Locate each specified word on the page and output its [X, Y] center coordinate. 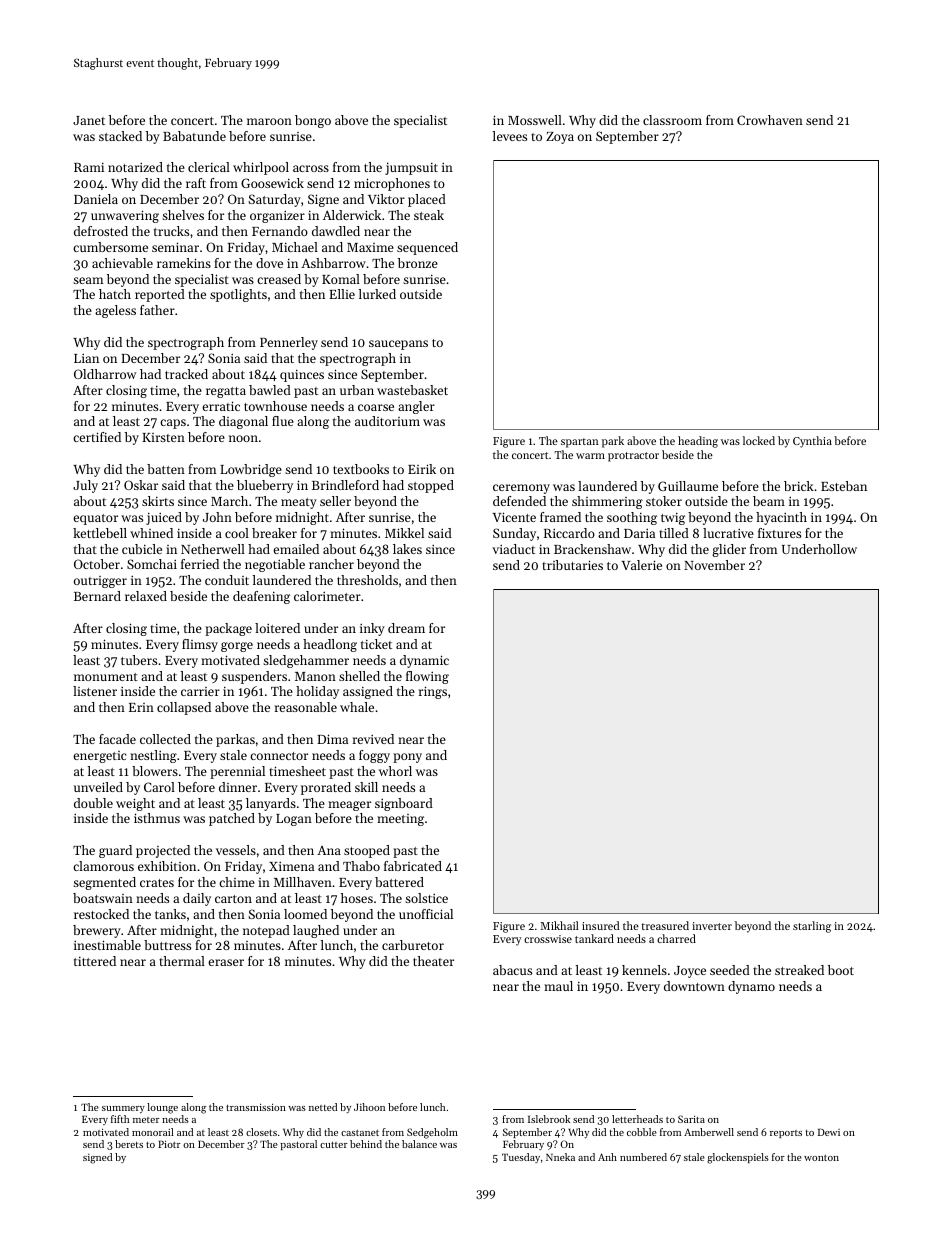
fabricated [413, 866]
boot [841, 970]
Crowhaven [770, 120]
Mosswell [535, 120]
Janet [89, 120]
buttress [167, 945]
